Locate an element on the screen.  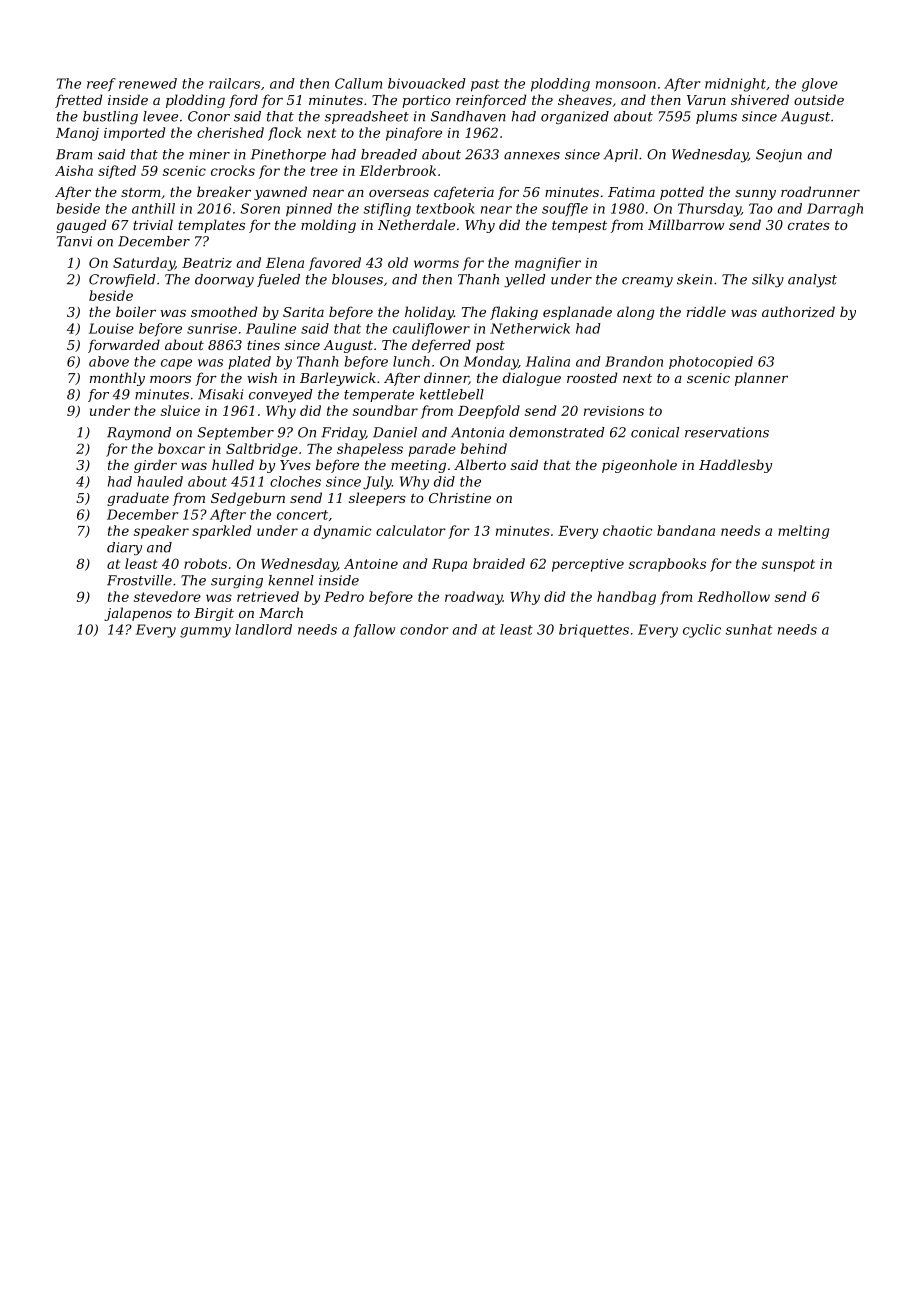
Alberto is located at coordinates (480, 464).
